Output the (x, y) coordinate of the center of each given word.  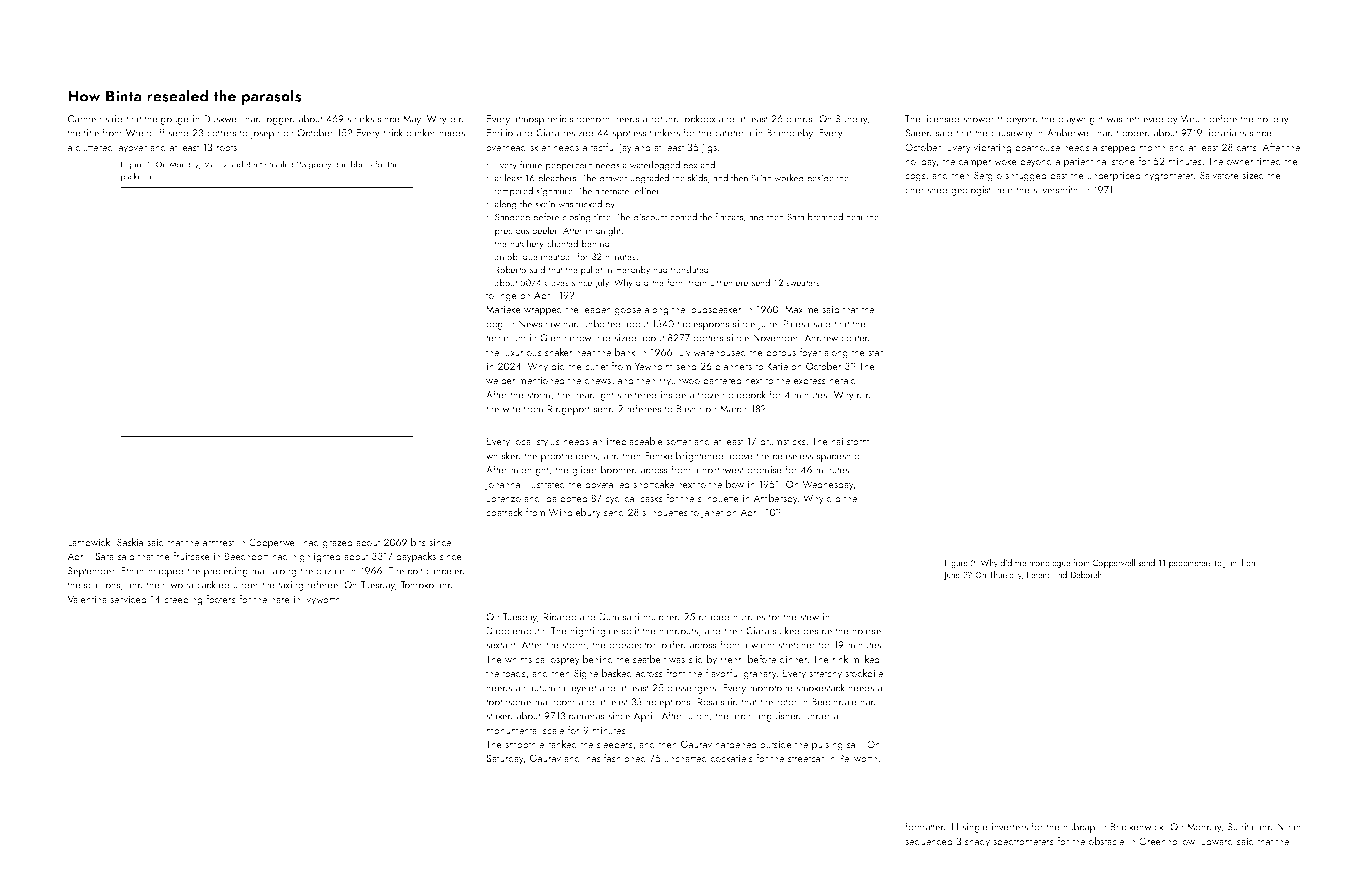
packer (133, 177)
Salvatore (1219, 175)
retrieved (1144, 118)
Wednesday (828, 485)
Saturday (505, 759)
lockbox (699, 118)
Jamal (1233, 563)
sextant (501, 645)
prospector (632, 646)
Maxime (802, 309)
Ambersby (775, 499)
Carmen (84, 119)
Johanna (502, 485)
